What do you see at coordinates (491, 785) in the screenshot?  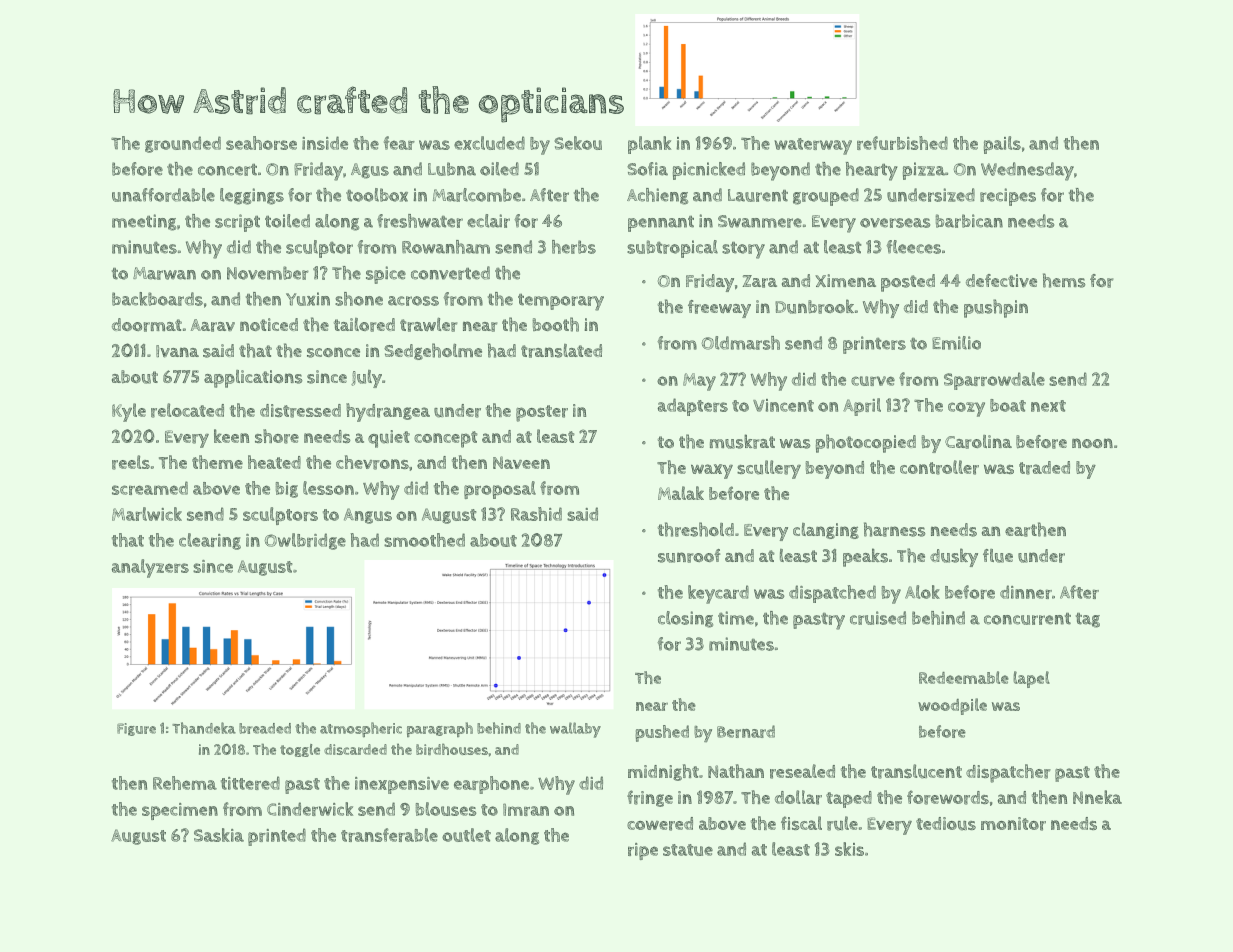 I see `earphone` at bounding box center [491, 785].
